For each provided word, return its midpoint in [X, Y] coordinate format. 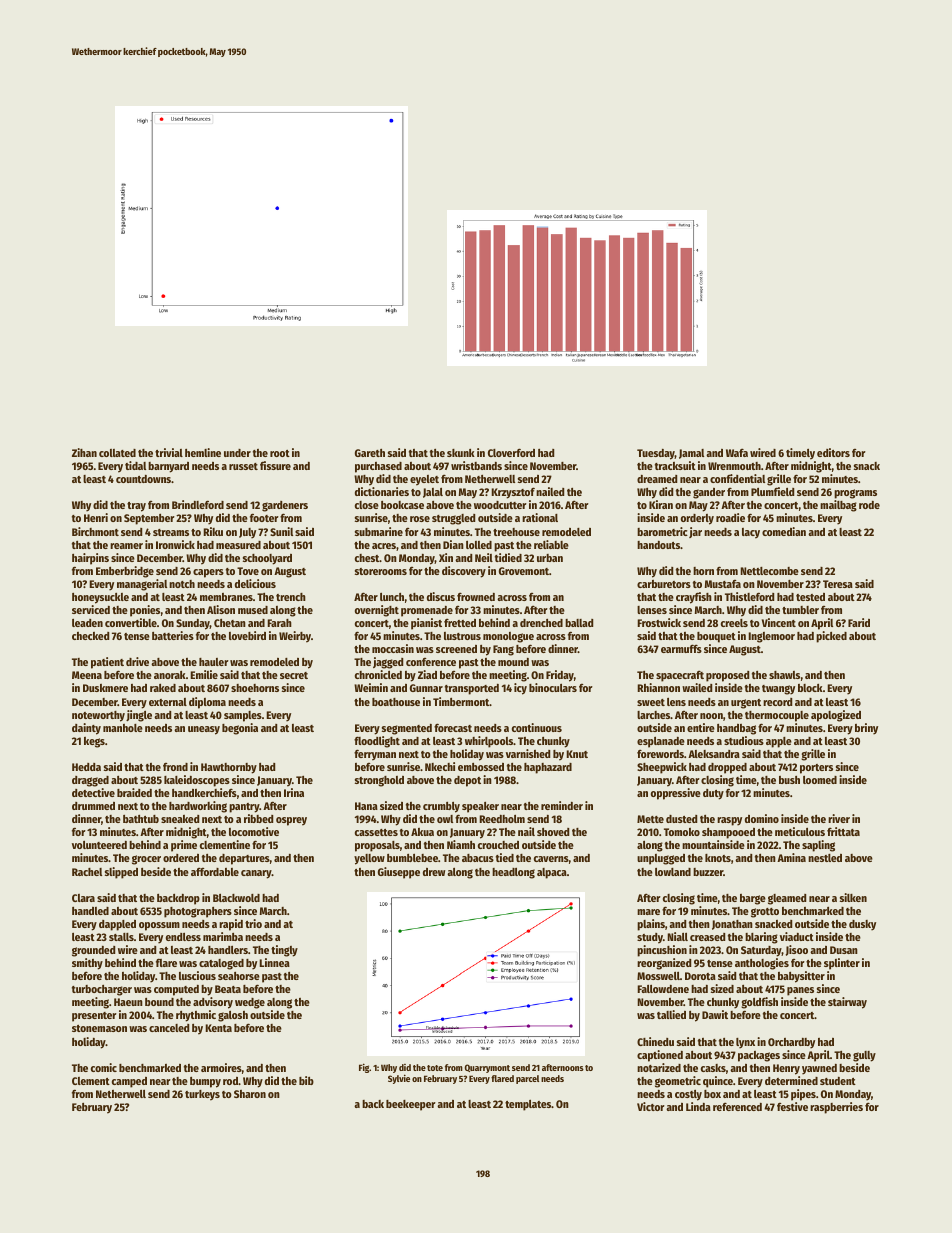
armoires [221, 1067]
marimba [223, 936]
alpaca [552, 873]
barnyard [168, 467]
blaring [761, 938]
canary [256, 874]
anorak [170, 675]
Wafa [737, 452]
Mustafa [723, 584]
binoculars [553, 687]
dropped [727, 768]
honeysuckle [100, 598]
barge [753, 899]
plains [651, 925]
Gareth [370, 453]
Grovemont [524, 571]
